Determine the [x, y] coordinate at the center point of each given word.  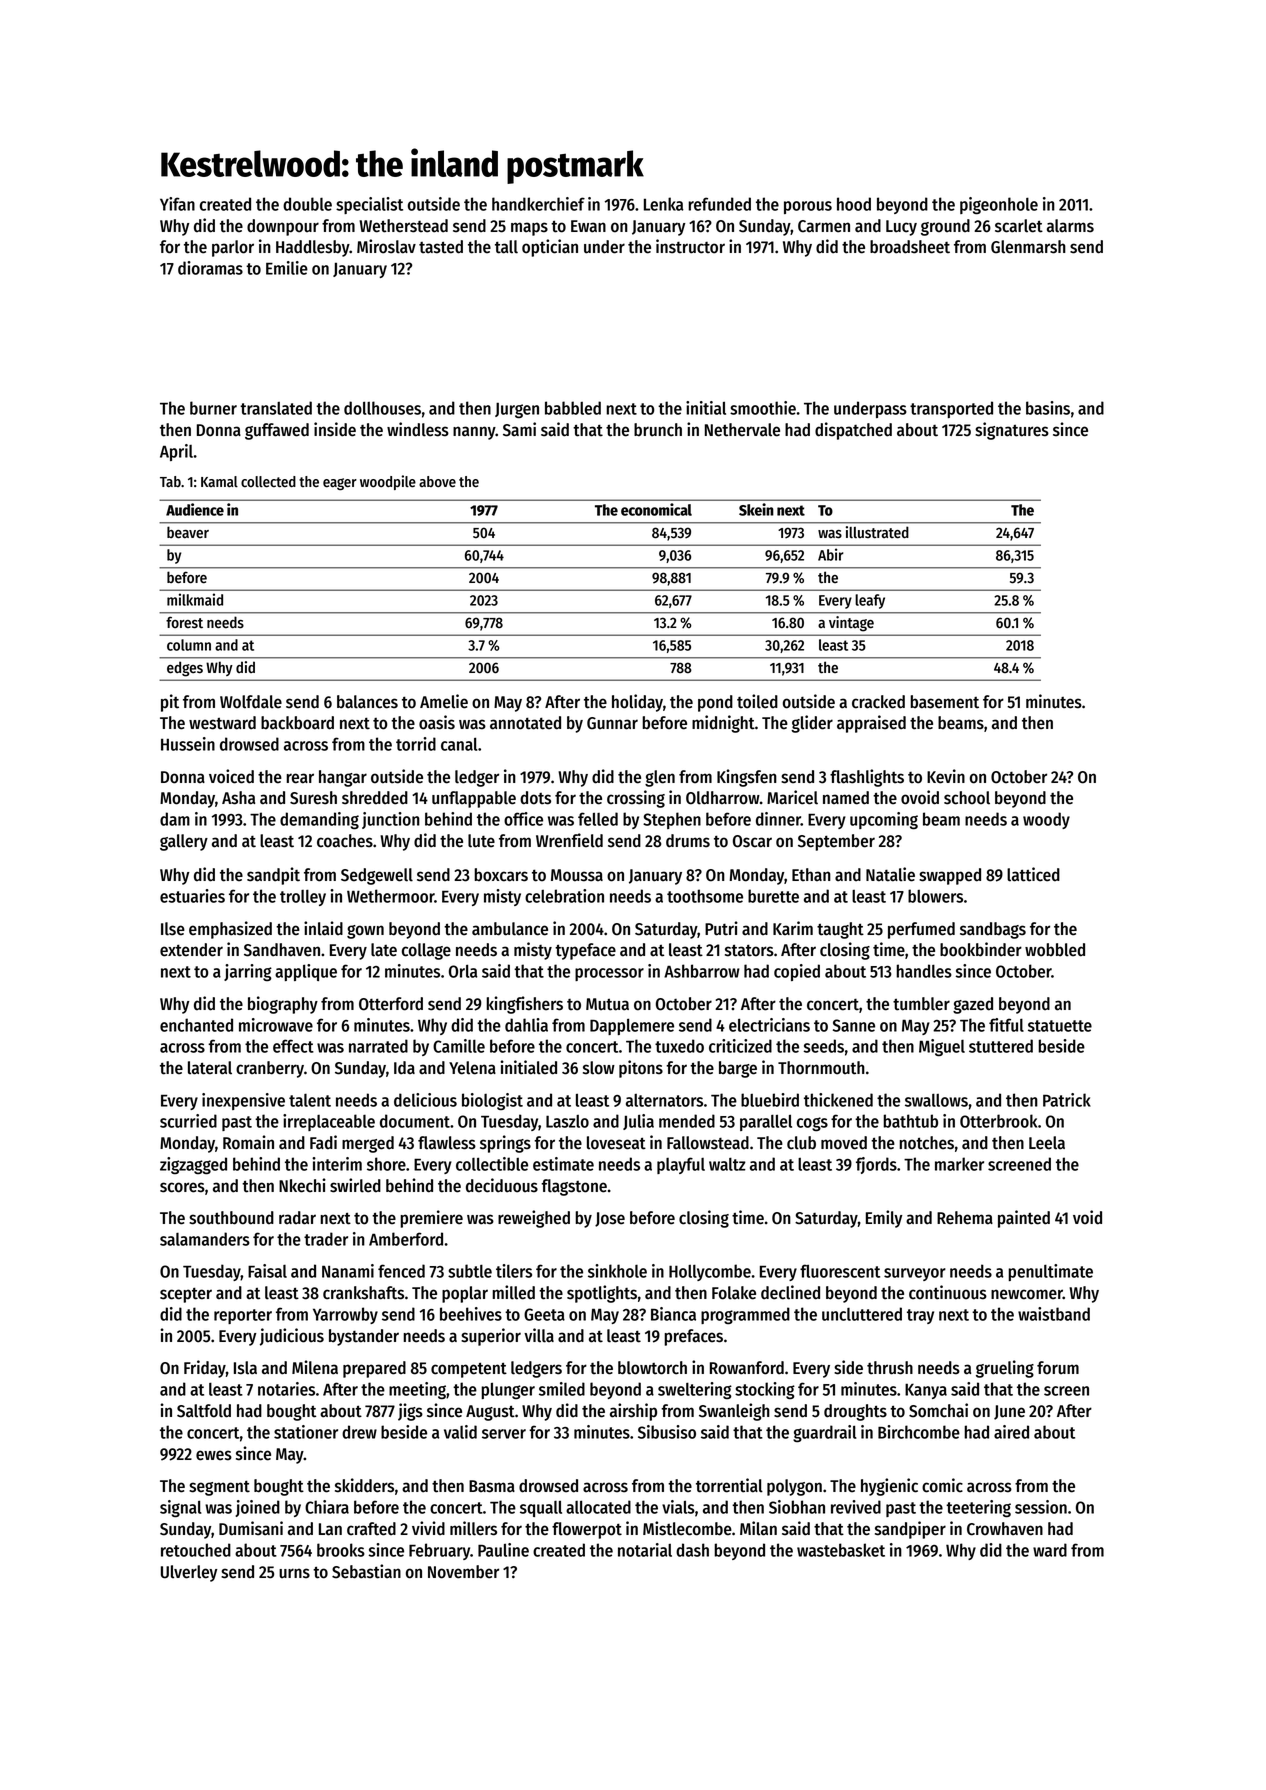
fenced [401, 1271]
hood [854, 204]
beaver [188, 532]
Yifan [177, 204]
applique [306, 972]
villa [539, 1335]
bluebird [770, 1100]
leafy [870, 601]
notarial [645, 1550]
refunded [719, 204]
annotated [525, 723]
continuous [948, 1292]
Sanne [854, 1025]
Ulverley [189, 1573]
